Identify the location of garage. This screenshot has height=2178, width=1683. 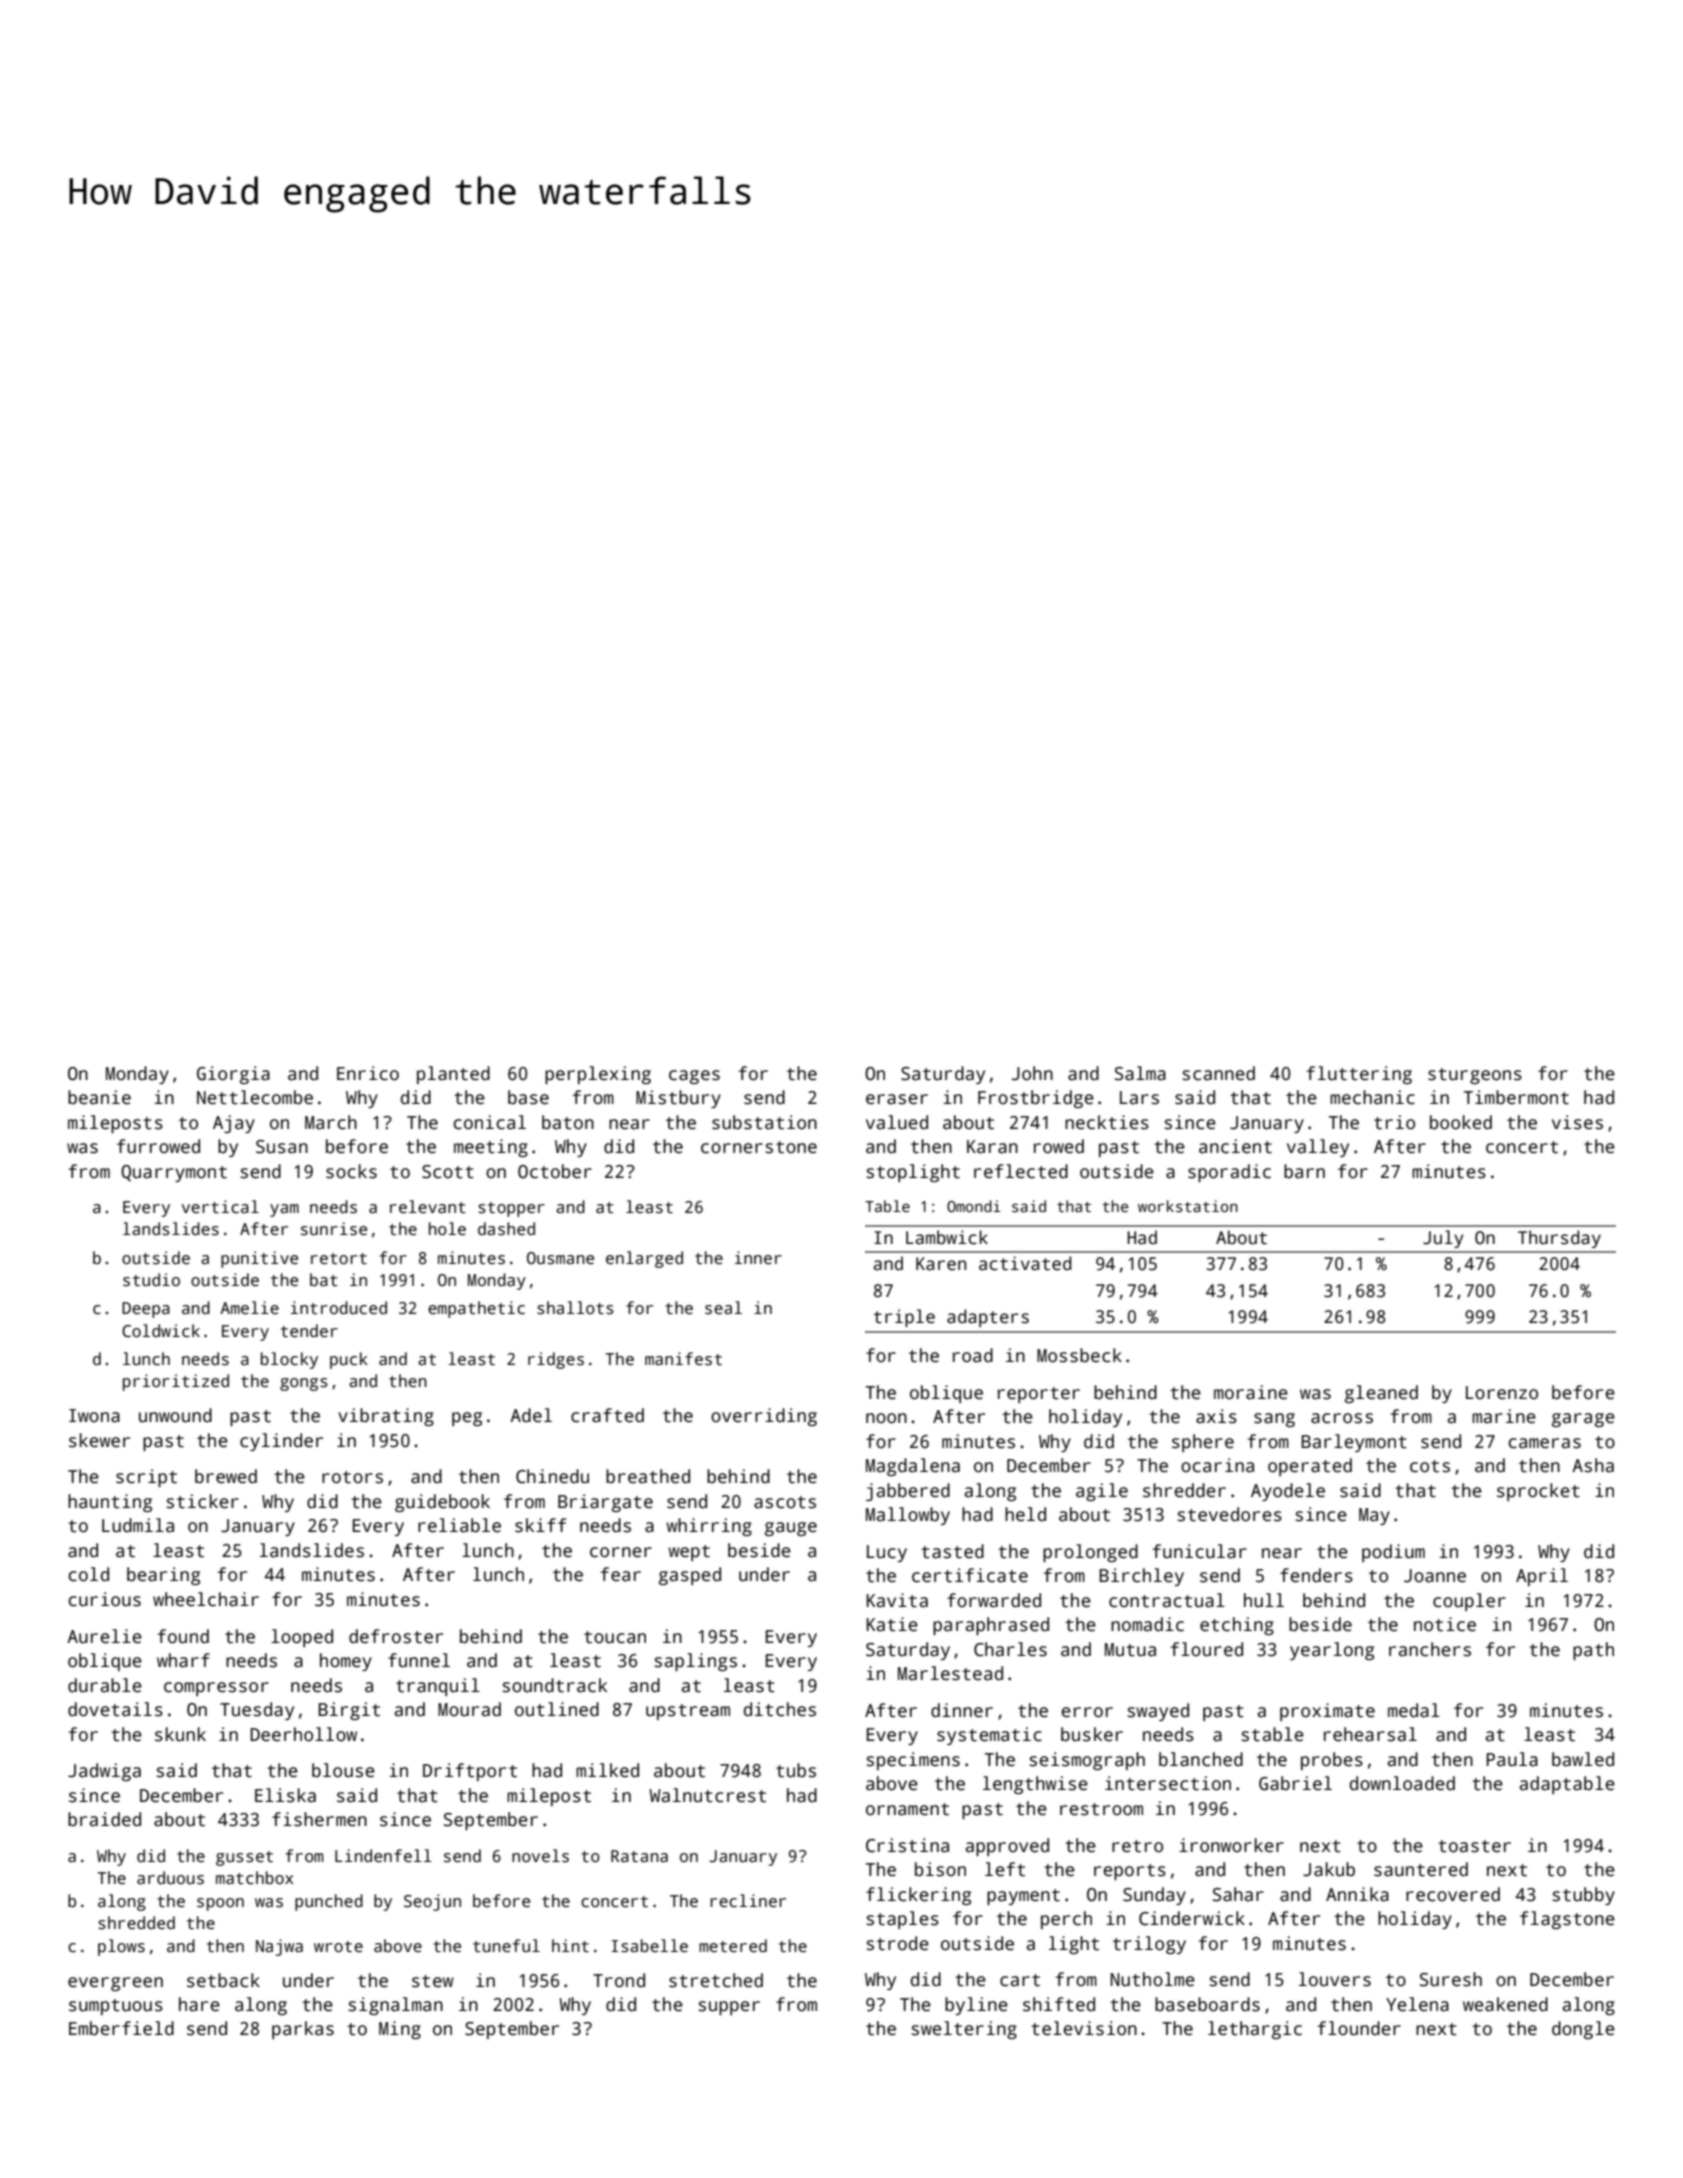
(1583, 1420).
